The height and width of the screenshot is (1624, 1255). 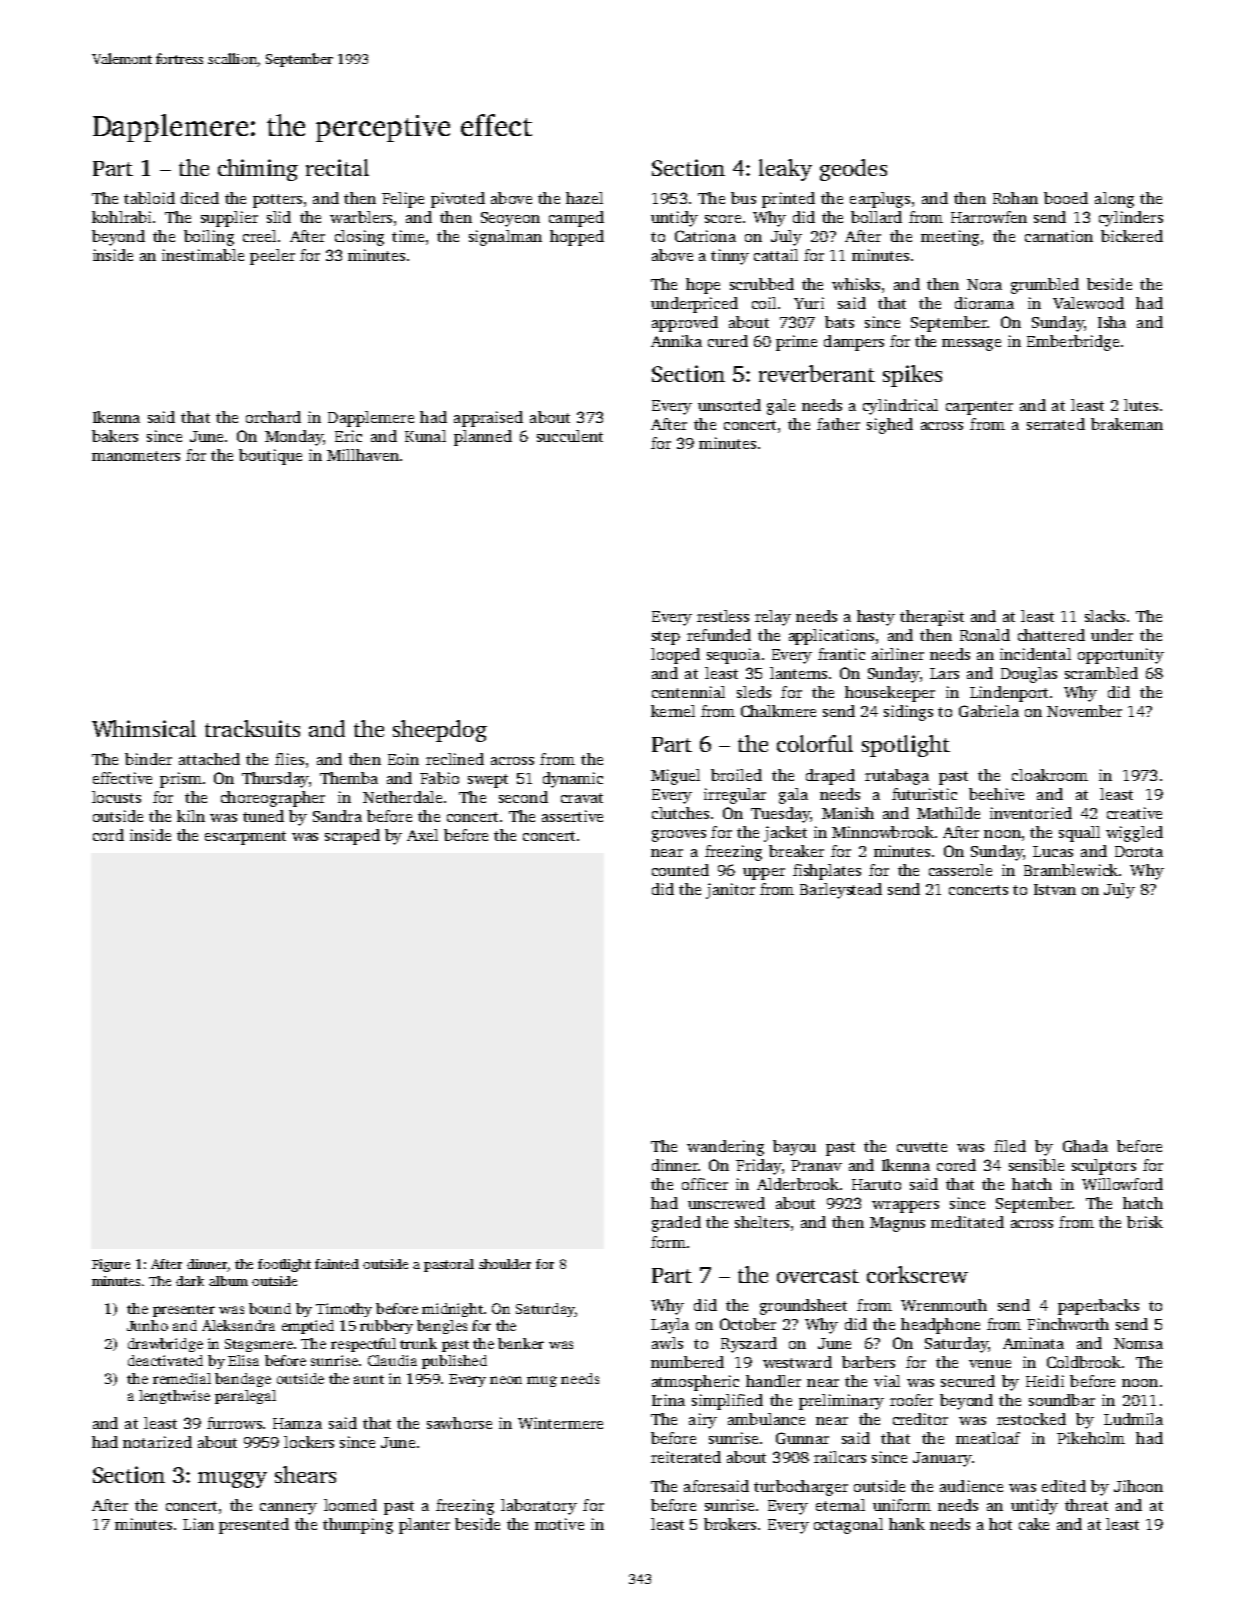 I want to click on planned, so click(x=483, y=438).
